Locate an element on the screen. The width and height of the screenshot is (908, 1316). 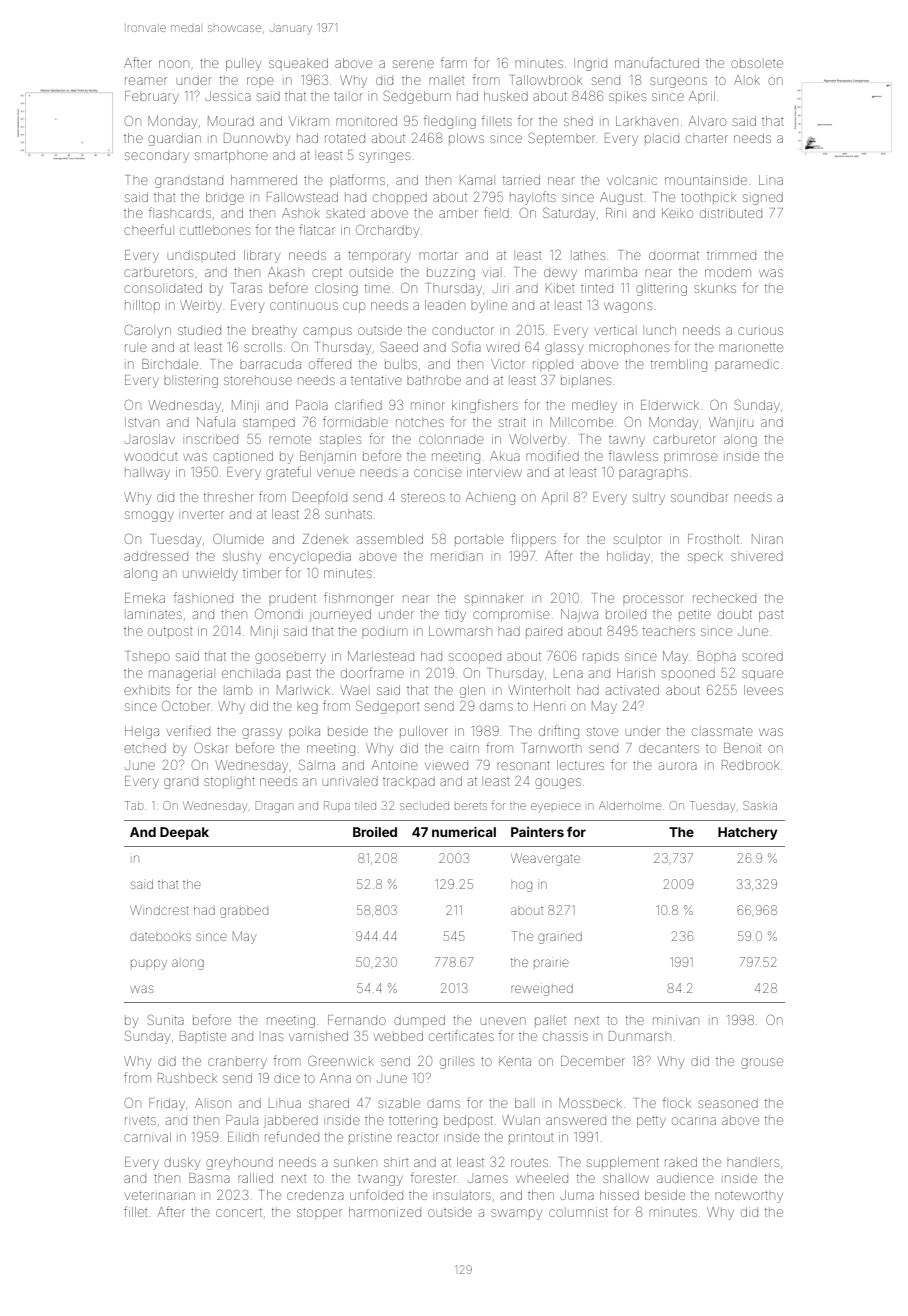
reamer is located at coordinates (146, 81).
